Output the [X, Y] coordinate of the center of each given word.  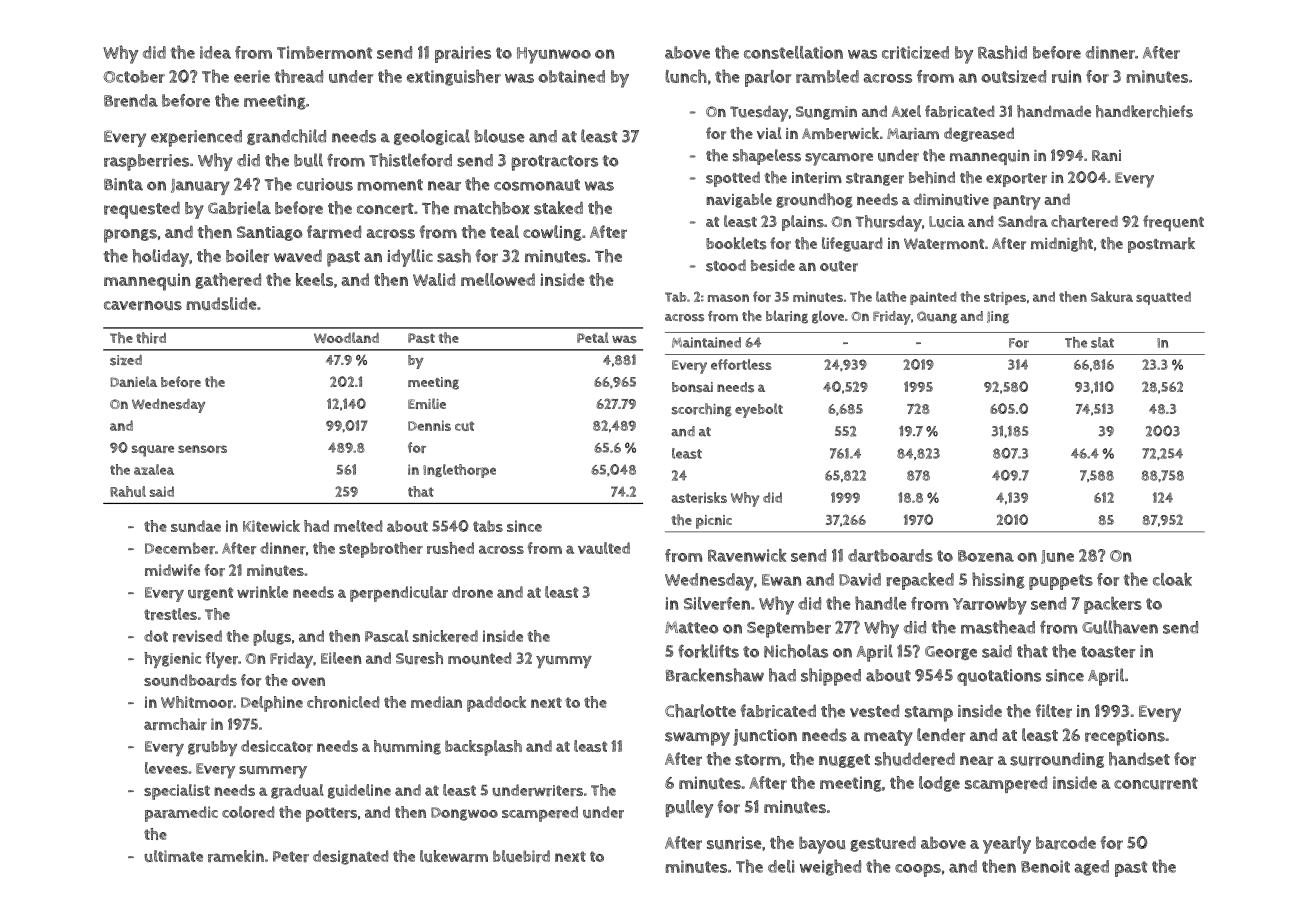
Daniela [133, 381]
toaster [1108, 652]
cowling [552, 233]
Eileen [341, 658]
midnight [1062, 244]
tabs [488, 526]
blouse [499, 136]
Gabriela [239, 208]
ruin [1066, 76]
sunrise [734, 843]
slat [1102, 342]
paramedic [181, 814]
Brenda [131, 100]
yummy [564, 662]
